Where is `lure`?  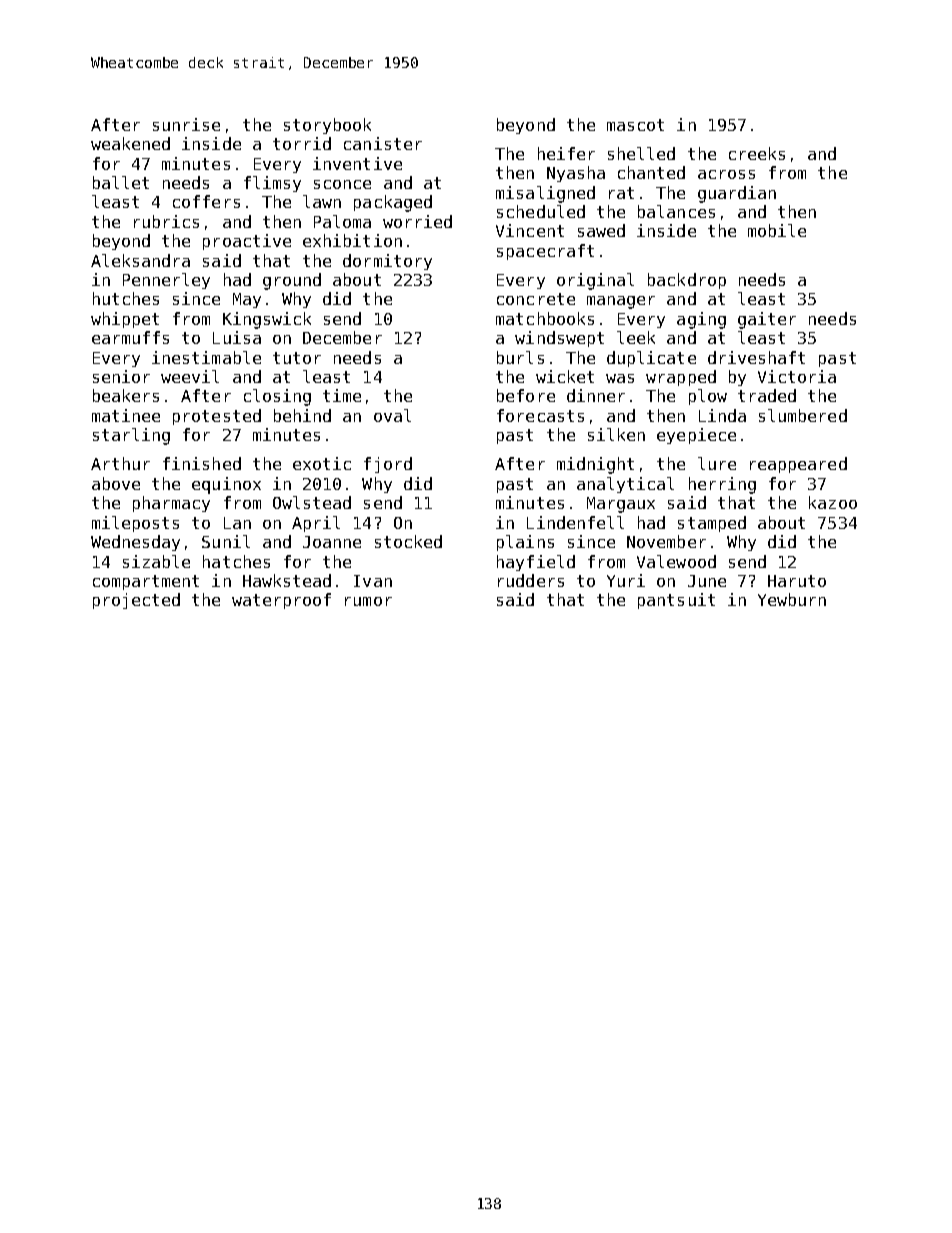 lure is located at coordinates (717, 463).
